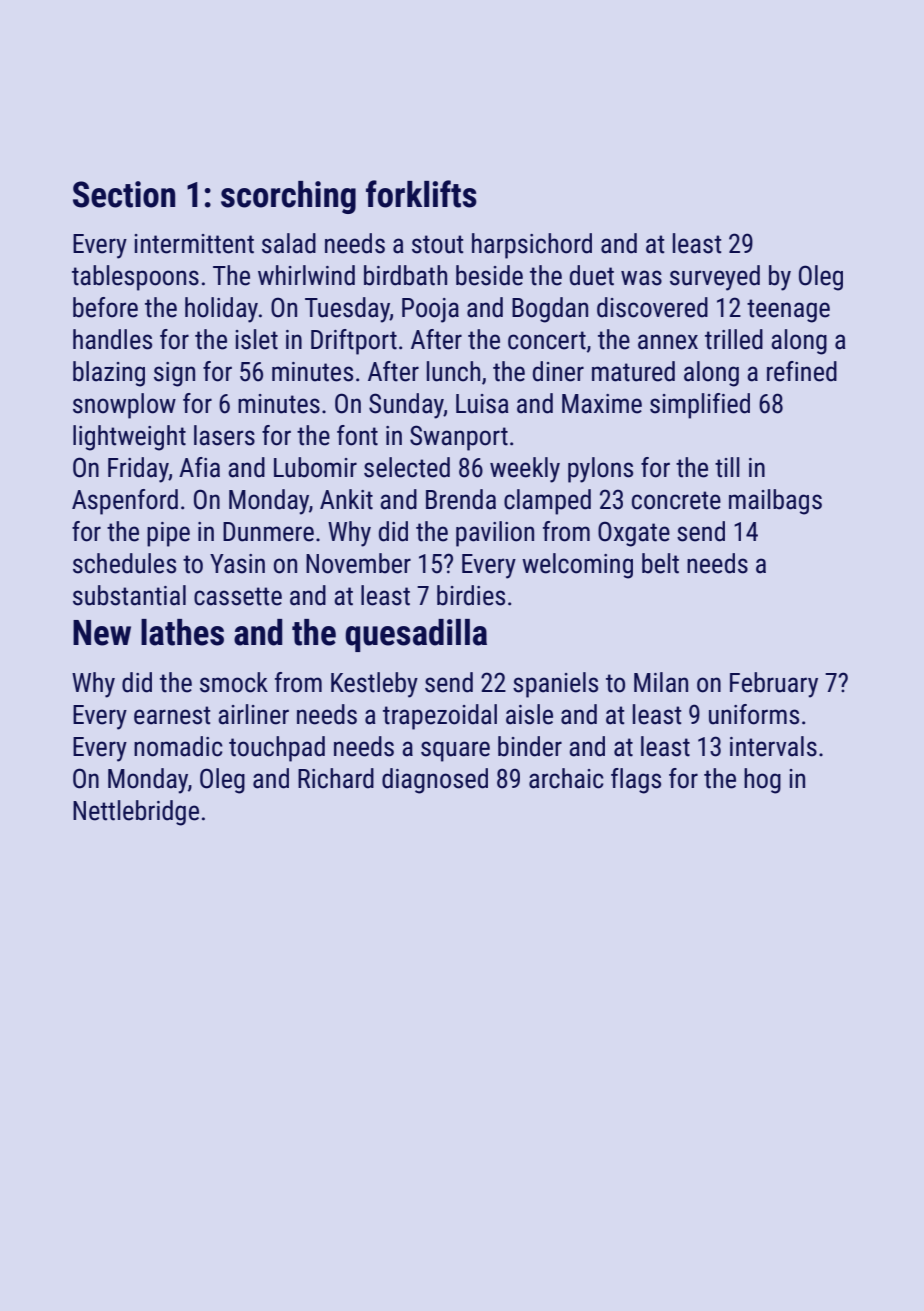 The image size is (924, 1311). What do you see at coordinates (124, 194) in the document?
I see `Section` at bounding box center [124, 194].
